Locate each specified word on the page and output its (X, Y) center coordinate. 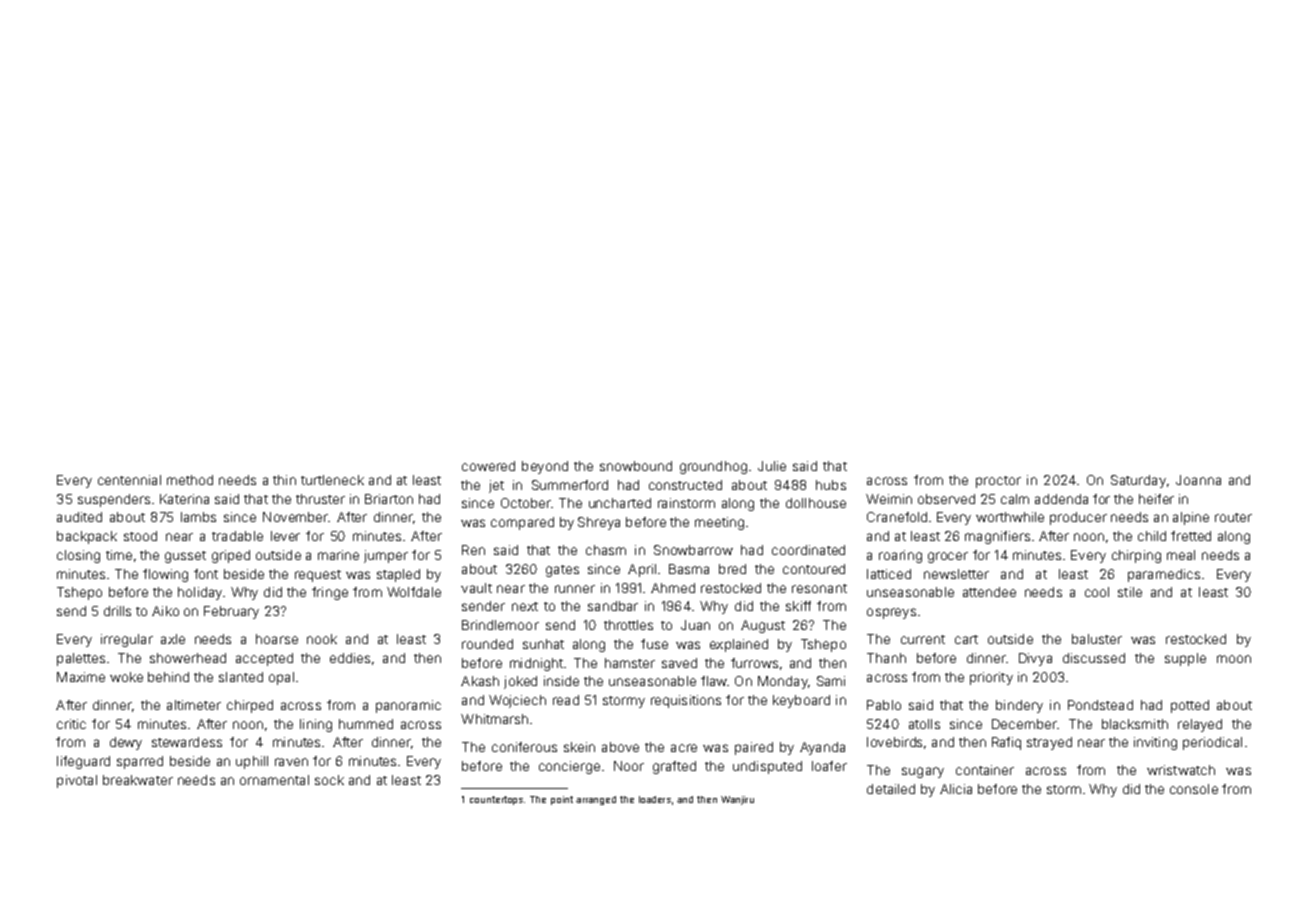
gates (562, 571)
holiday (200, 593)
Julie (772, 466)
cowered (488, 466)
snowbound (636, 466)
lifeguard (83, 762)
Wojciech (517, 701)
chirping (1136, 556)
